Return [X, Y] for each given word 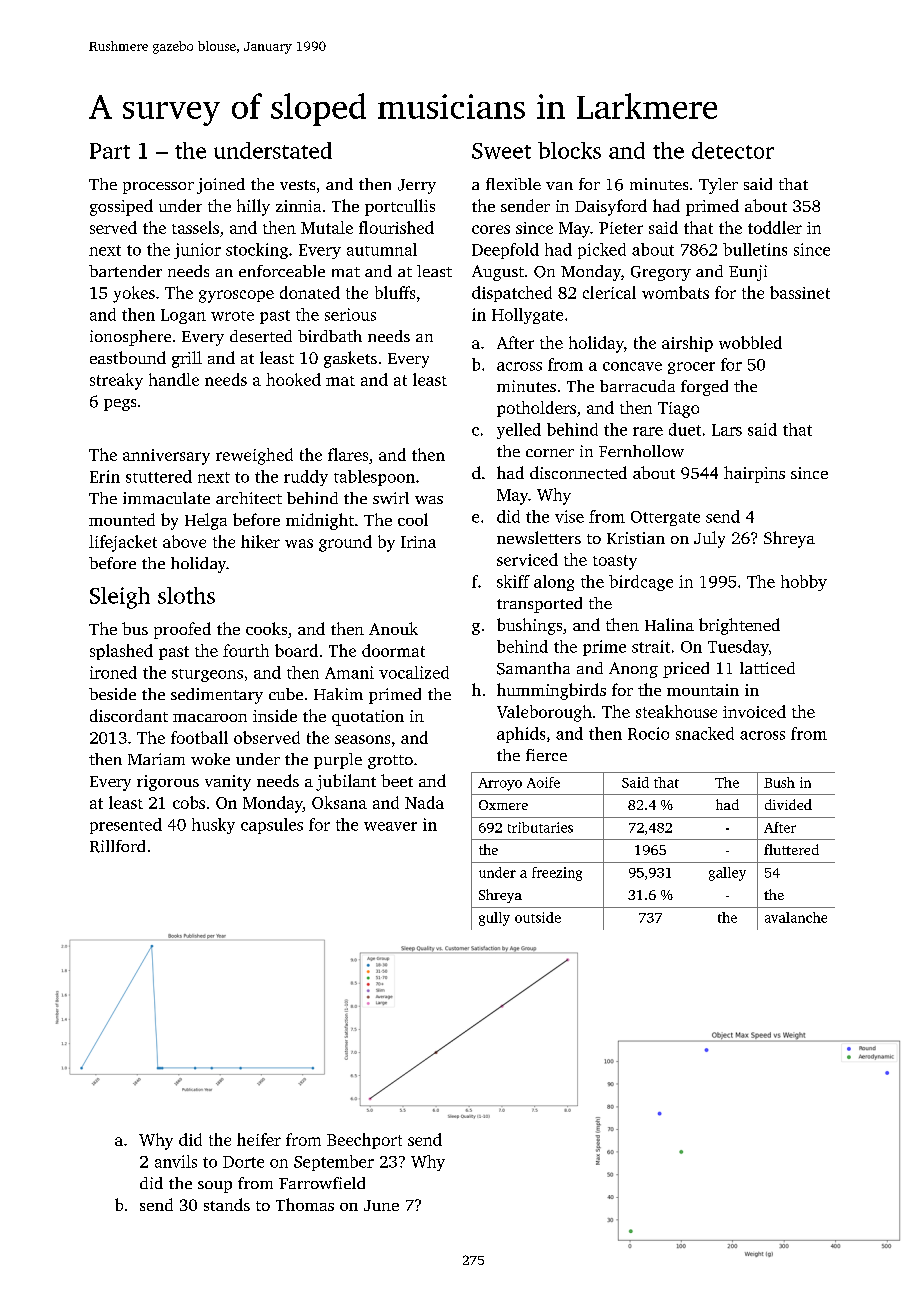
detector [733, 150]
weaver [390, 826]
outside [538, 917]
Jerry [417, 186]
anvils [176, 1161]
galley [727, 874]
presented [126, 826]
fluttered [791, 849]
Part [110, 151]
